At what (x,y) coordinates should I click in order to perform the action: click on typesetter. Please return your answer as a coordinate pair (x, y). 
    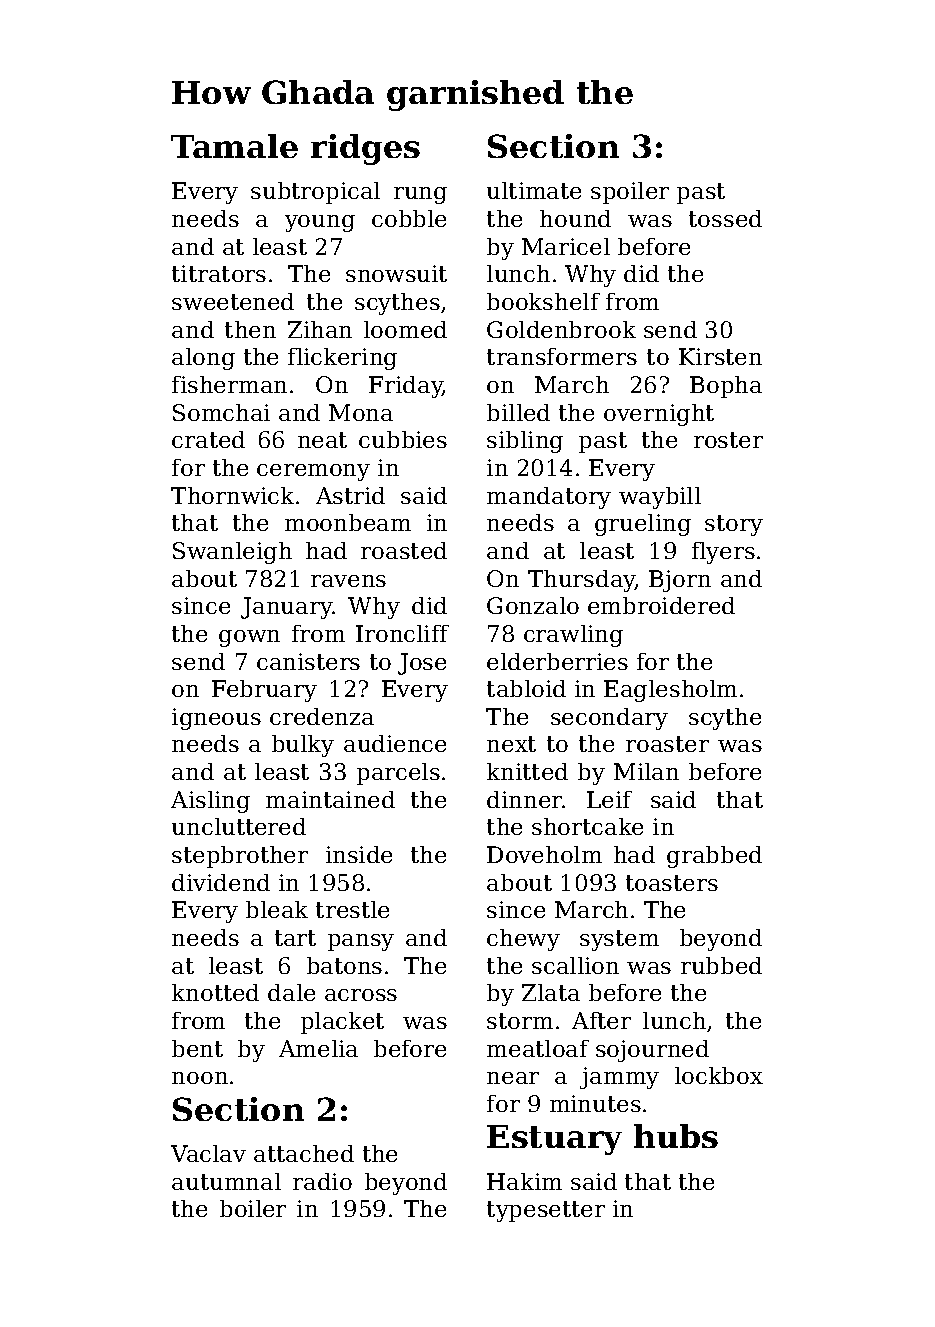
    Looking at the image, I should click on (546, 1211).
